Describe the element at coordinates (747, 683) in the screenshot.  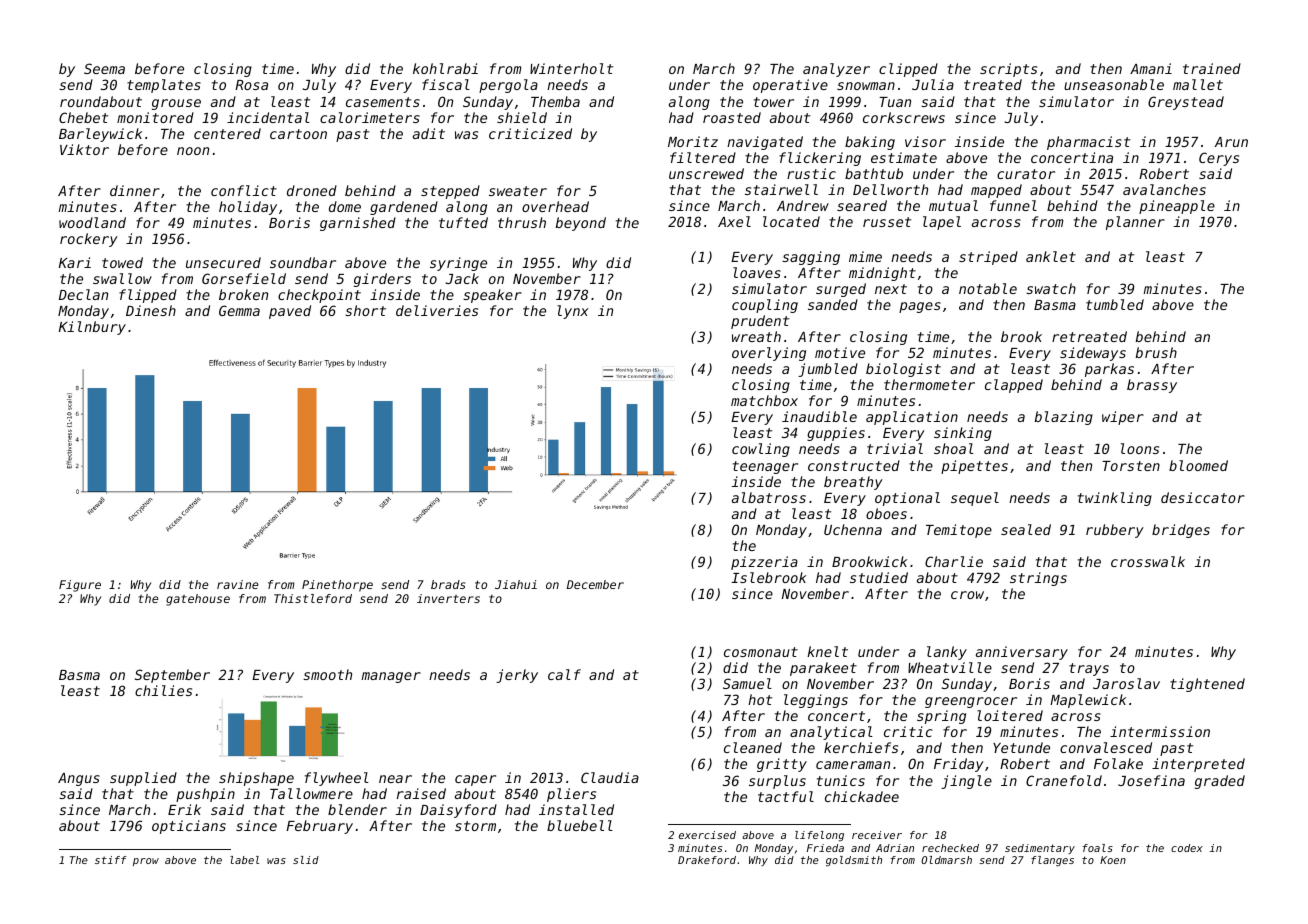
I see `Samuel` at that location.
